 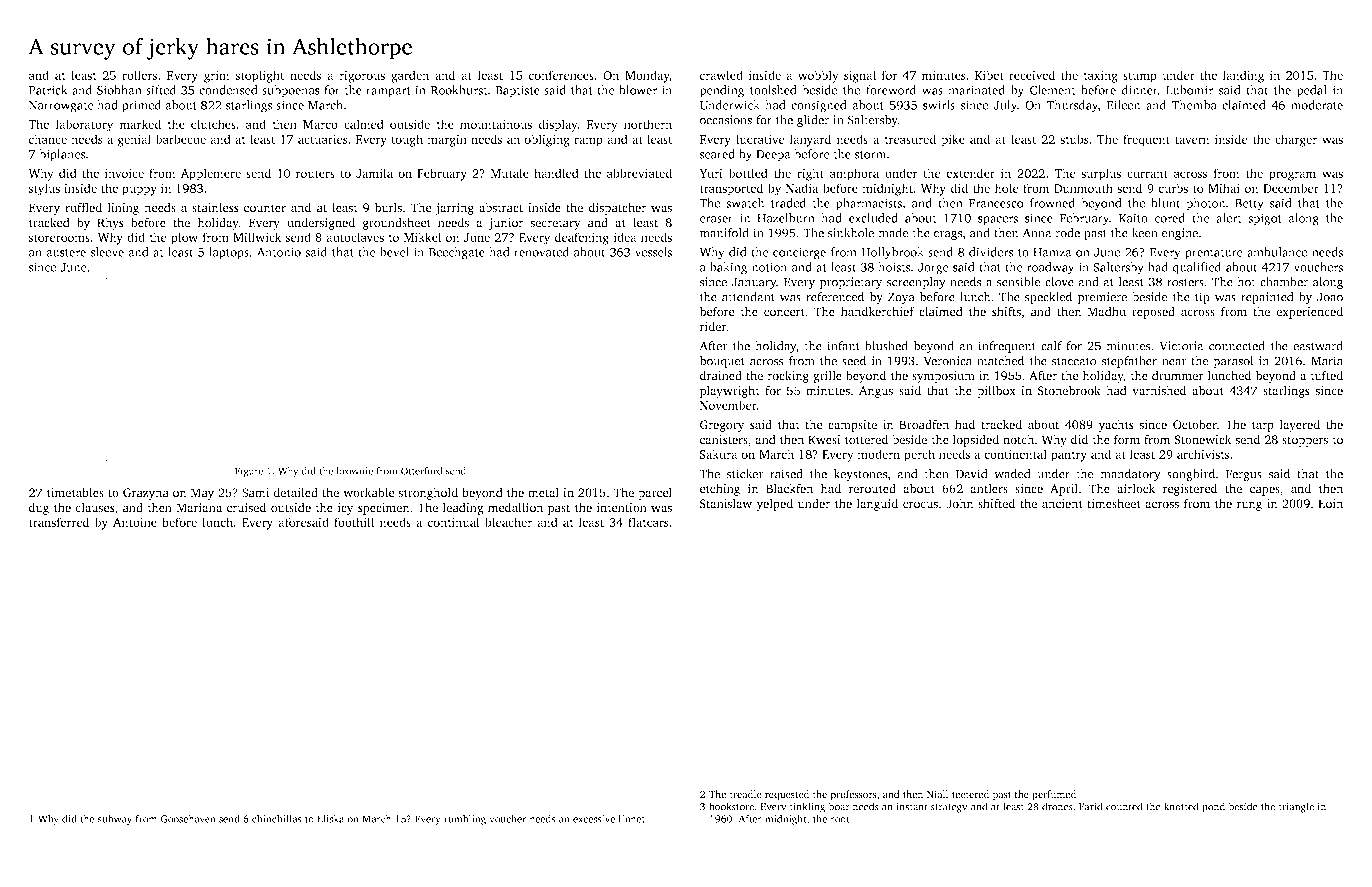 What do you see at coordinates (115, 820) in the document?
I see `subway` at bounding box center [115, 820].
